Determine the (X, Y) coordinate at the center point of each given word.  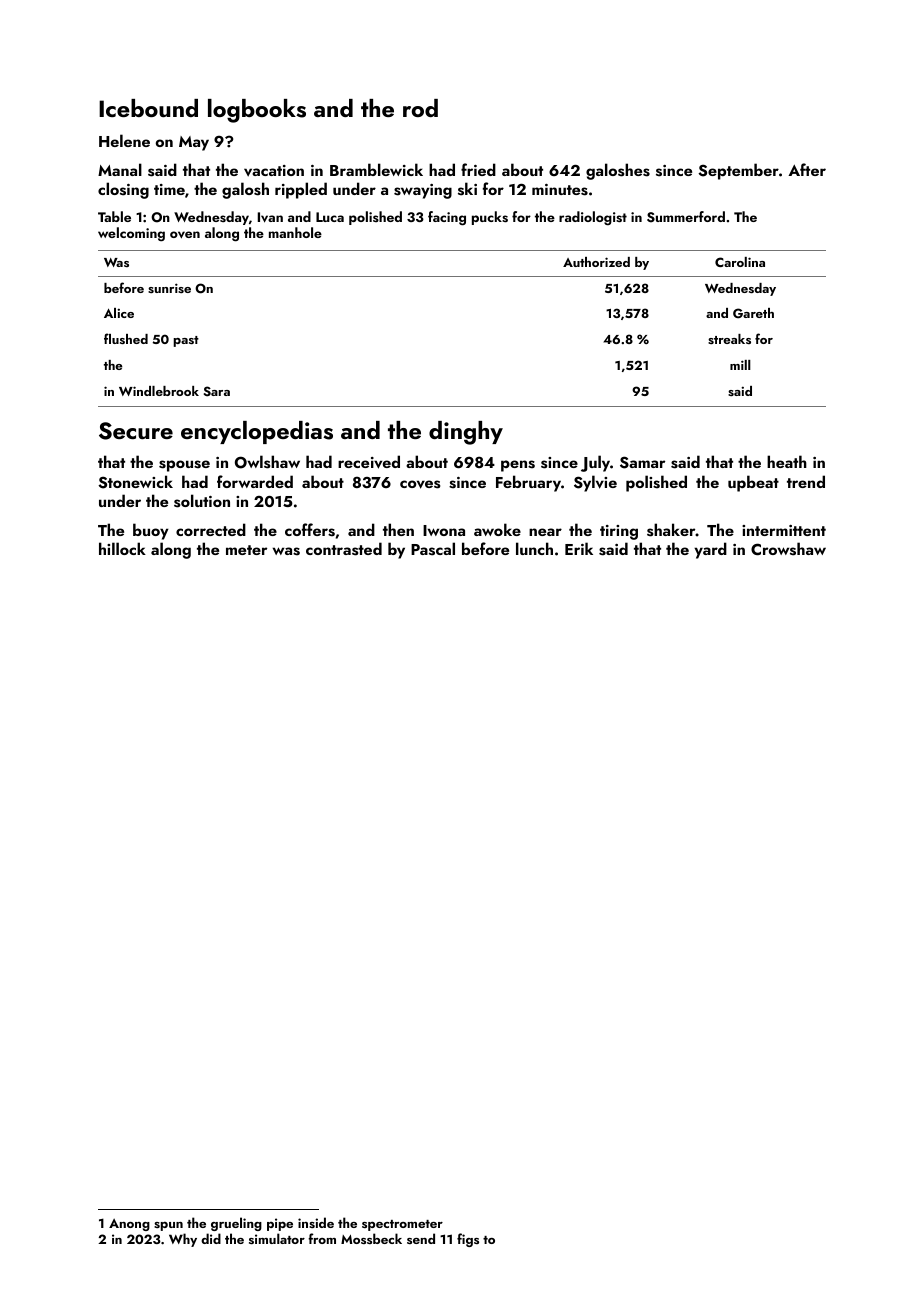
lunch (534, 548)
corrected (211, 529)
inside (316, 1222)
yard (710, 550)
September (738, 171)
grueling (236, 1224)
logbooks (257, 111)
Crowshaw (788, 549)
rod (420, 108)
